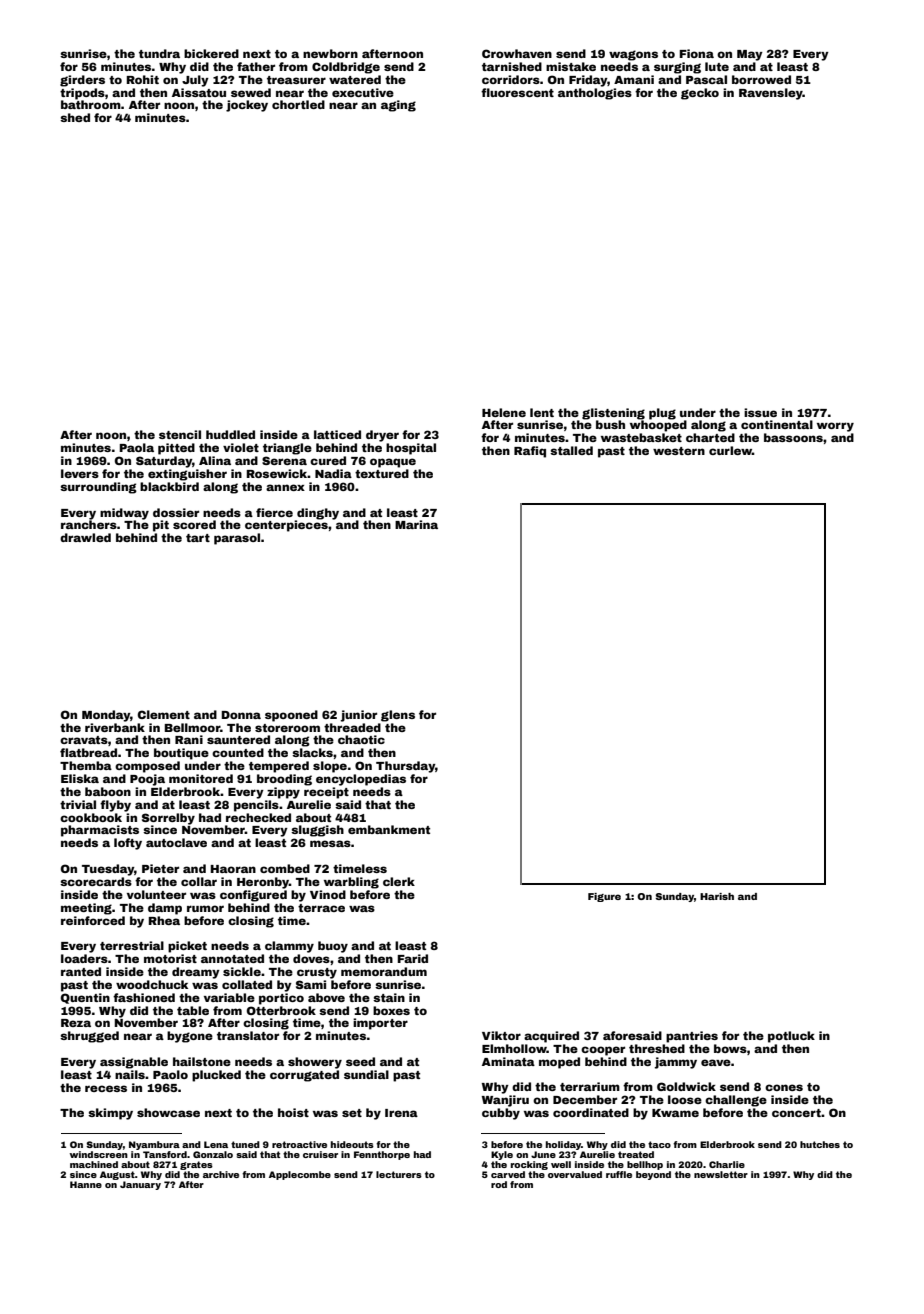 This screenshot has height=1314, width=924. Describe the element at coordinates (771, 94) in the screenshot. I see `Ravensley` at that location.
